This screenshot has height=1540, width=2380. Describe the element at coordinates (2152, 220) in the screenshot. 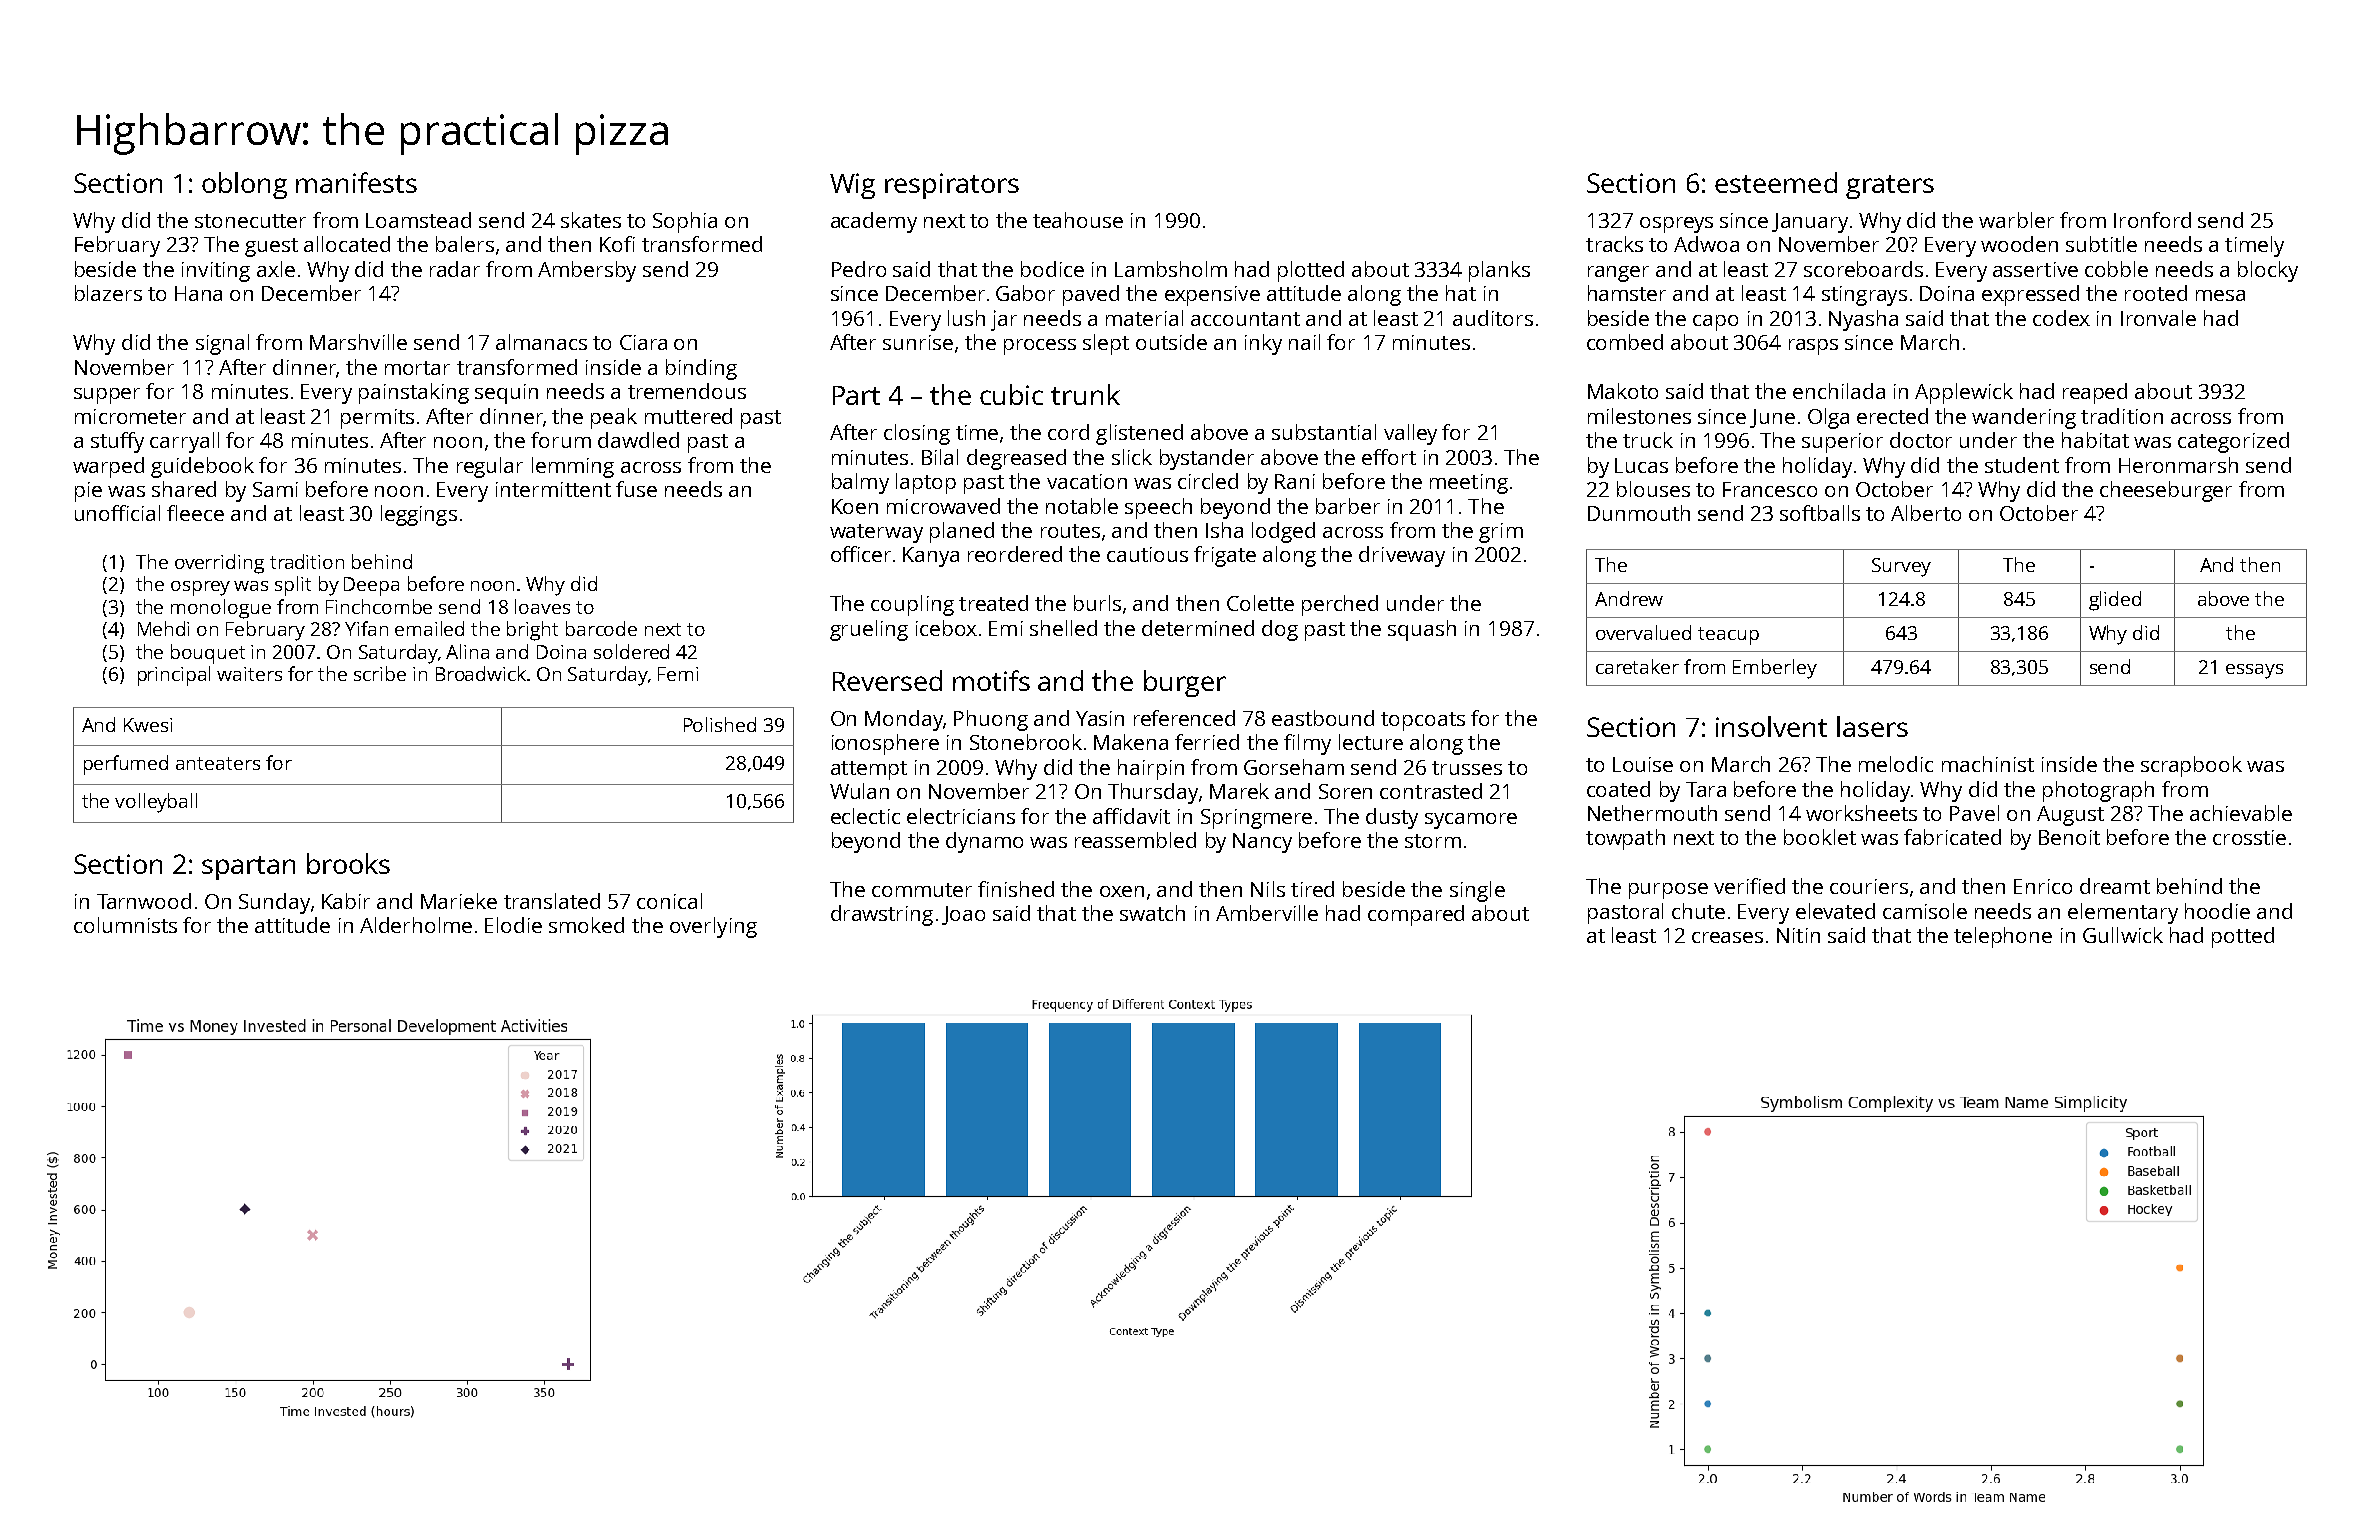

I see `Ironford` at that location.
